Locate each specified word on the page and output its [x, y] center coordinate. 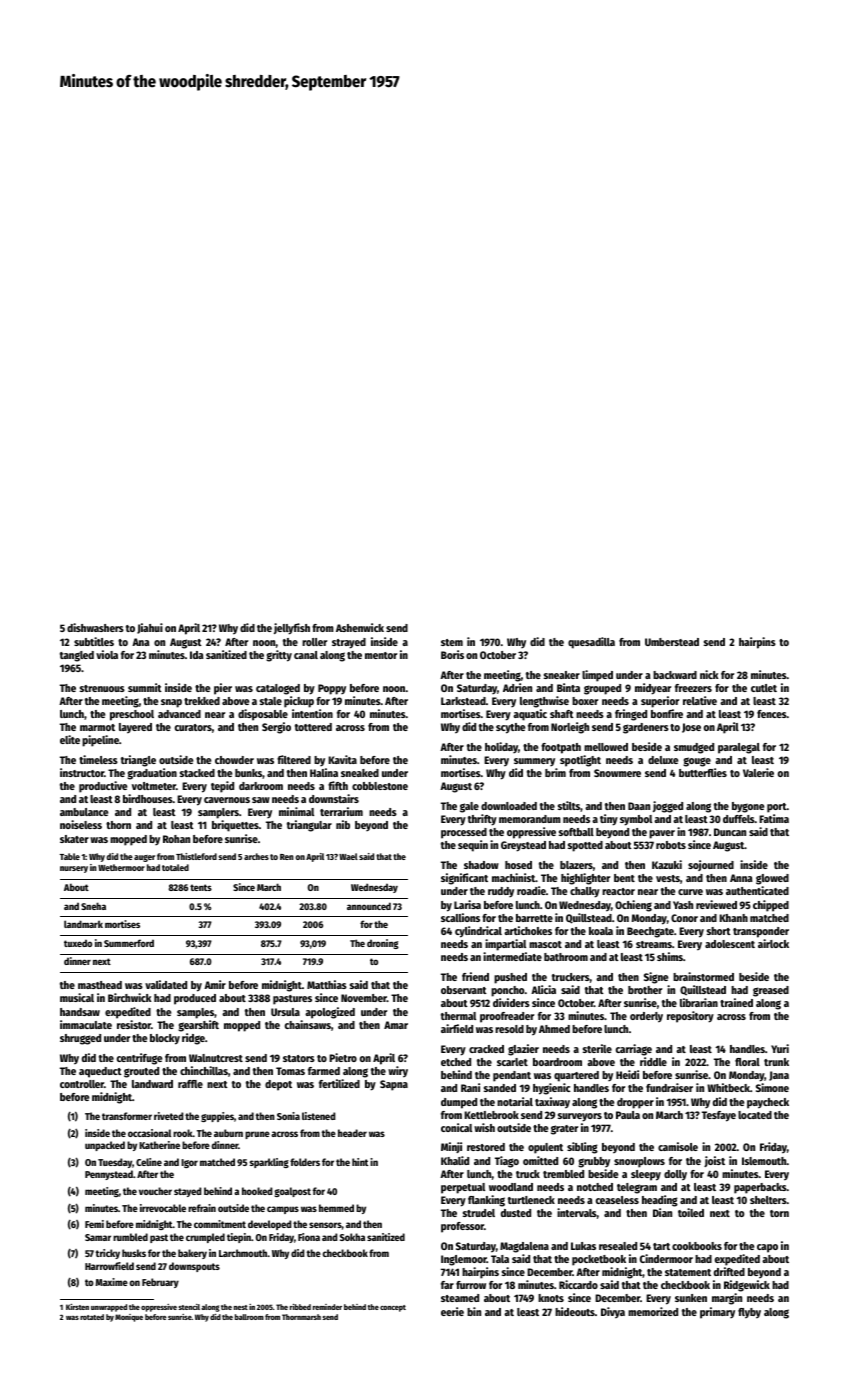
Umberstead [672, 642]
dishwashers [95, 627]
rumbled [130, 1237]
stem [452, 642]
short [719, 931]
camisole [678, 1146]
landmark [83, 924]
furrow [471, 1285]
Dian [662, 1212]
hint [360, 1162]
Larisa [467, 904]
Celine [149, 1162]
